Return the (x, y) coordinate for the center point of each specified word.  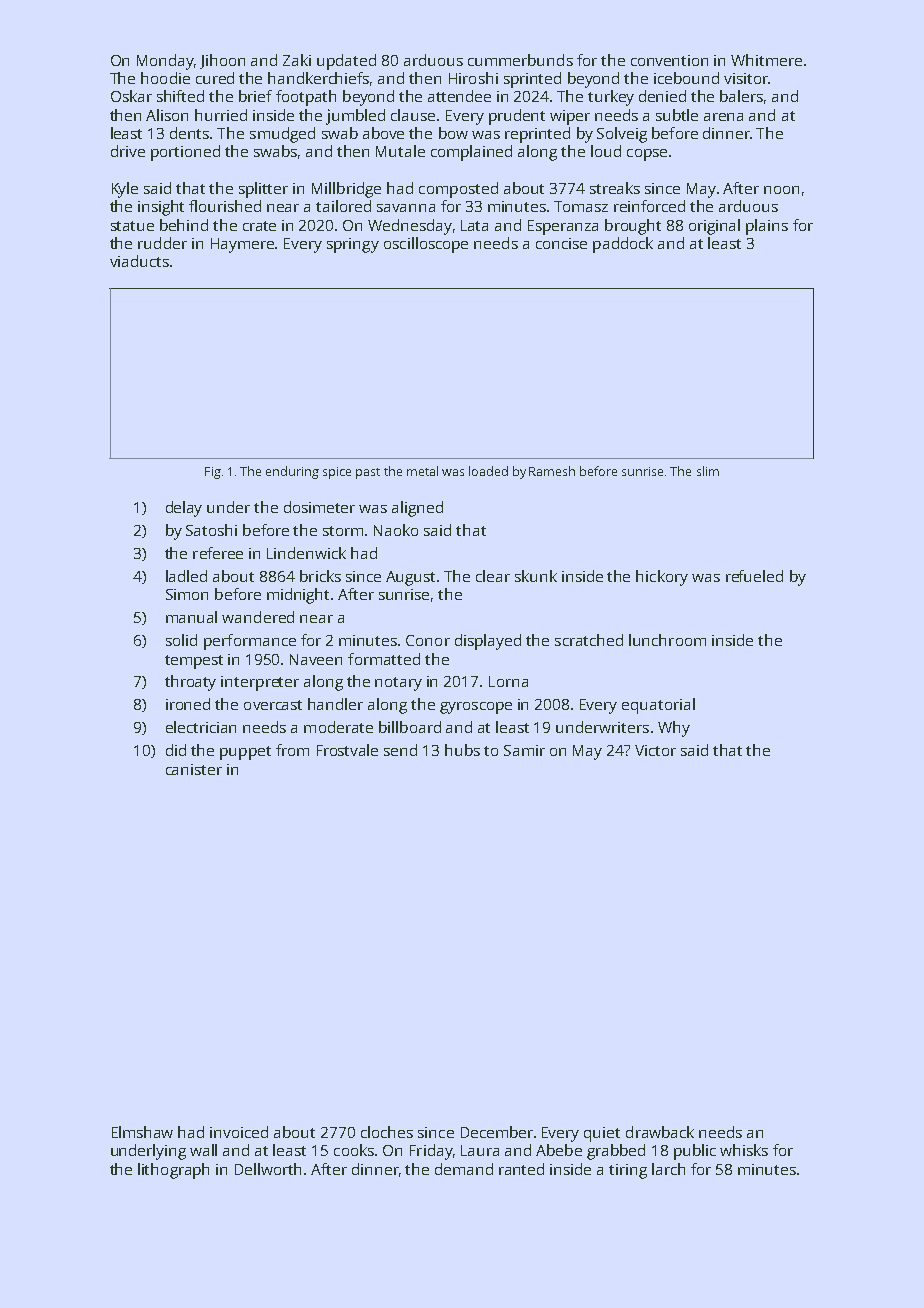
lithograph (173, 1171)
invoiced (239, 1132)
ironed (188, 704)
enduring (292, 472)
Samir (524, 750)
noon (781, 190)
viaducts (139, 261)
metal (422, 471)
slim (708, 471)
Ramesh (552, 471)
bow (453, 133)
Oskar (131, 96)
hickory (662, 578)
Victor (655, 750)
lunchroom (667, 640)
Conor (428, 640)
